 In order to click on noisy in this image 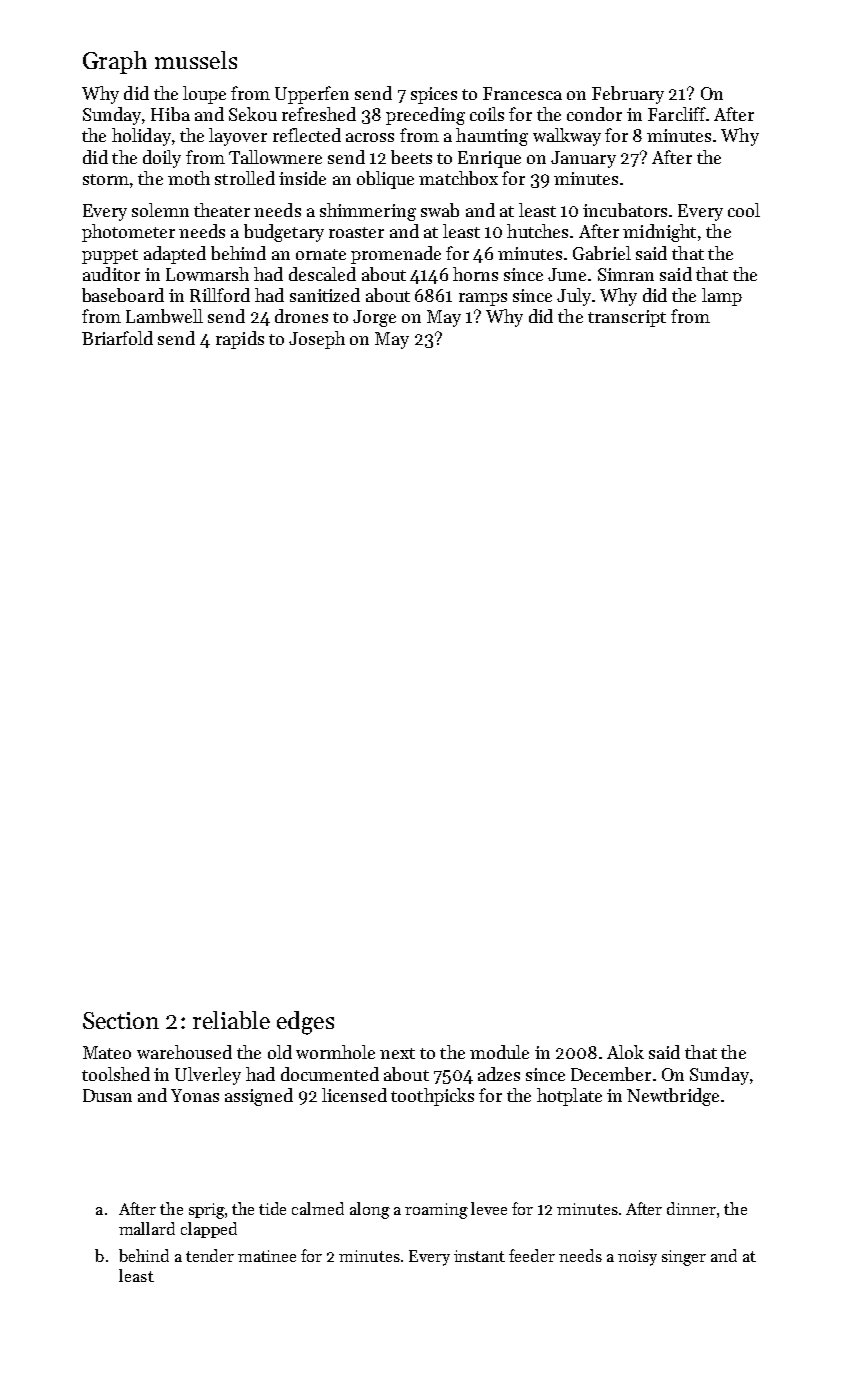, I will do `click(637, 1258)`.
